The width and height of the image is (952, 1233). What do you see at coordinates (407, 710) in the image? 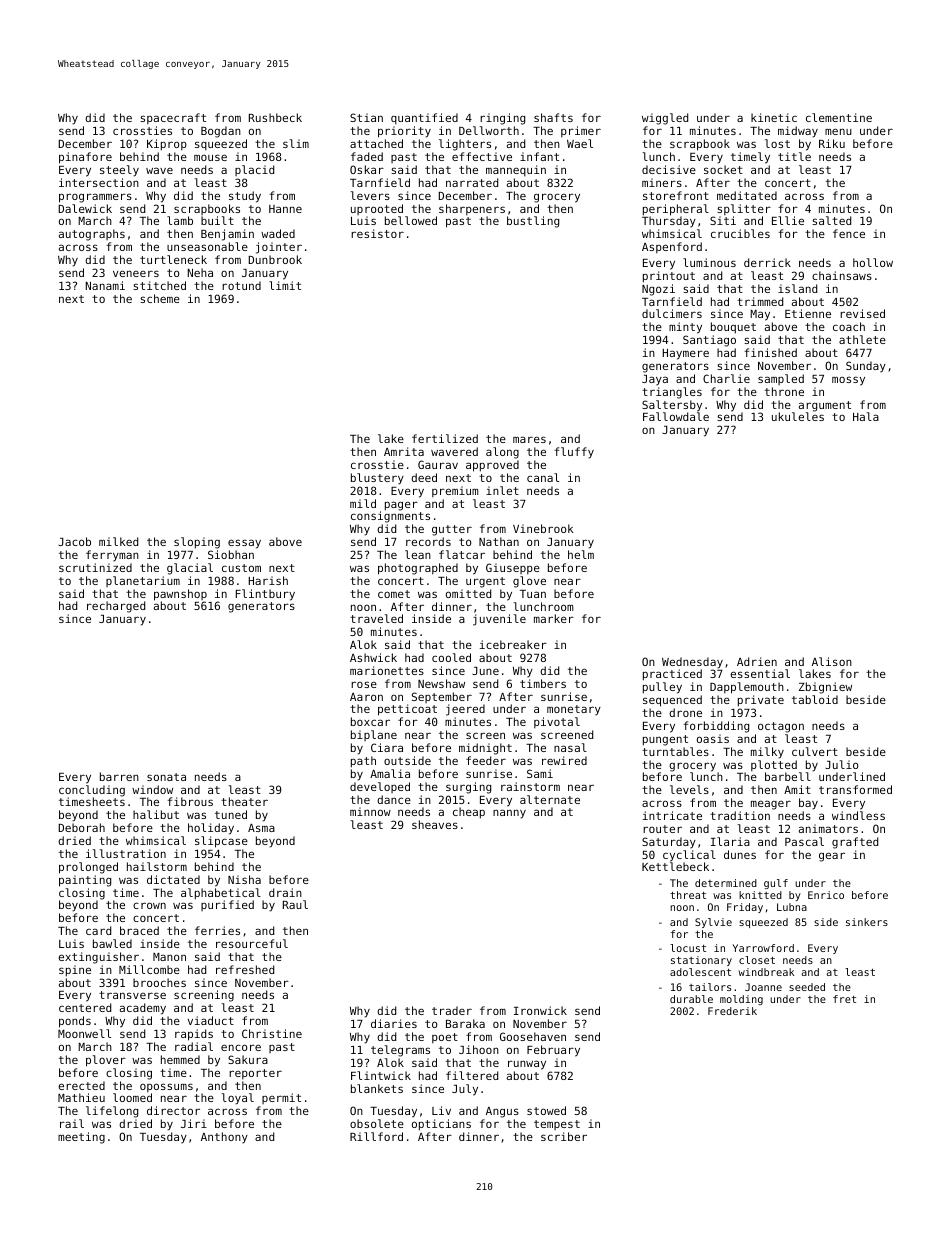
I see `petticoat` at bounding box center [407, 710].
